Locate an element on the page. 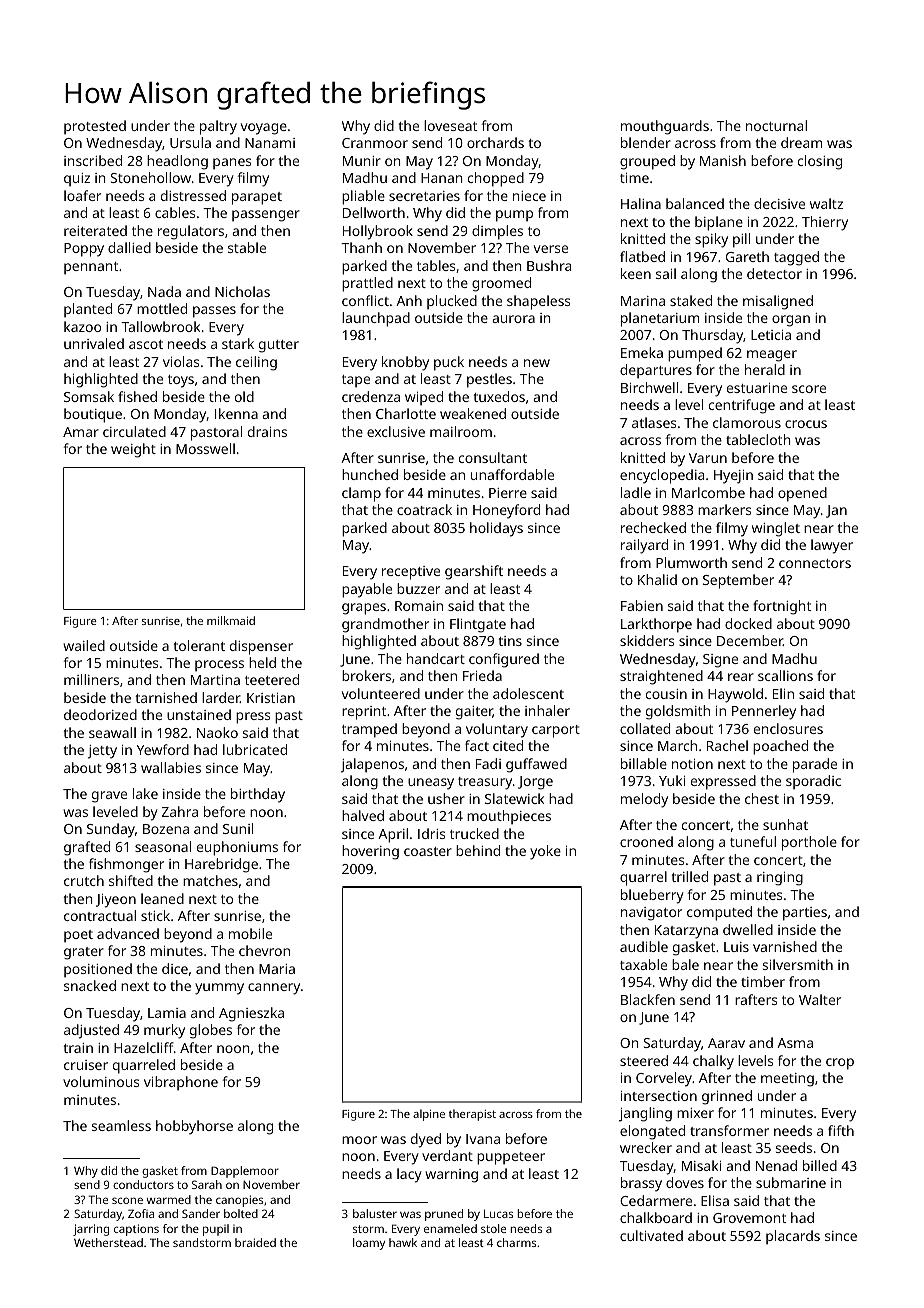 This image has width=924, height=1308. headlong is located at coordinates (177, 162).
